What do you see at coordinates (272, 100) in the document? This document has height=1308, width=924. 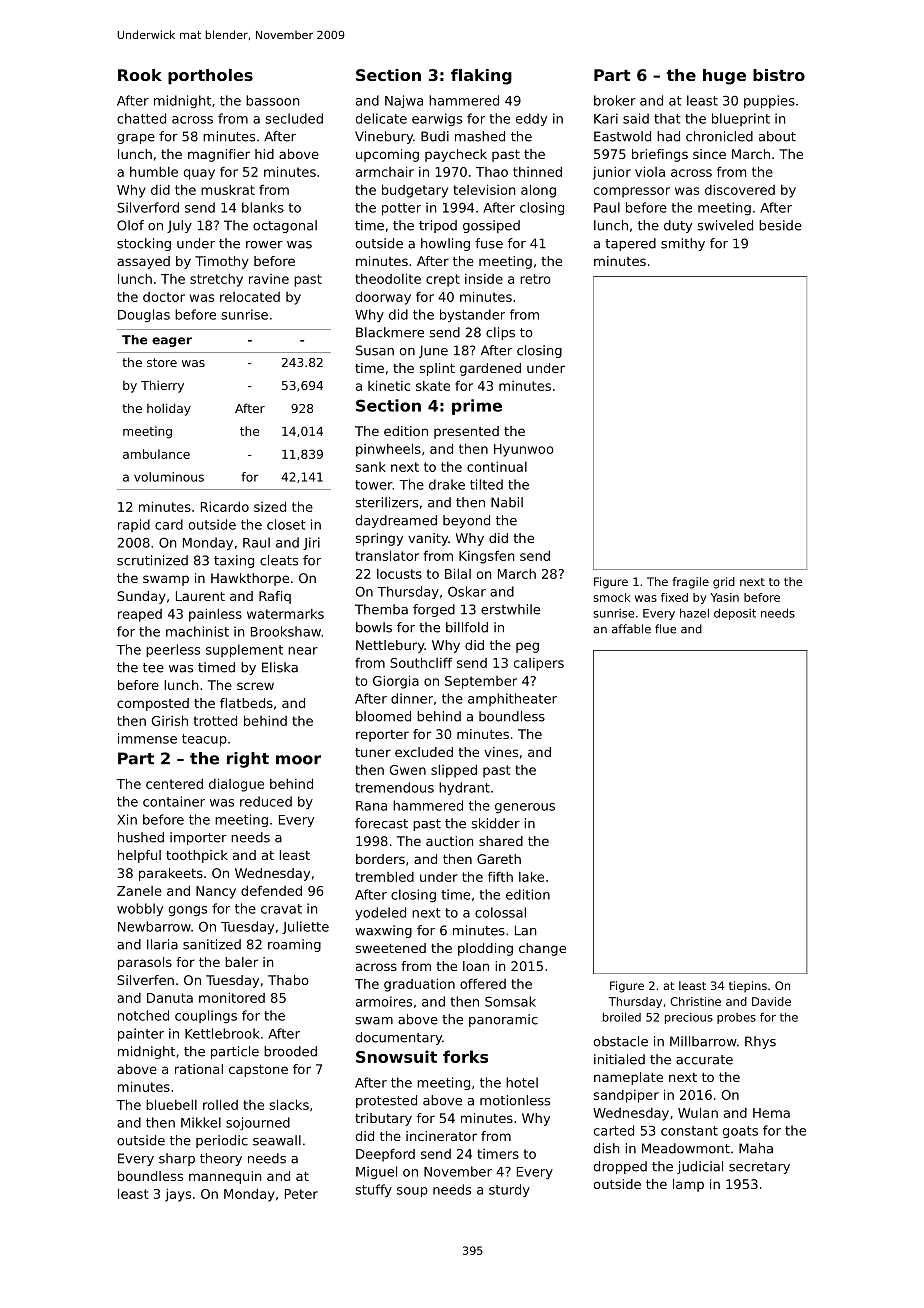 I see `bassoon` at bounding box center [272, 100].
